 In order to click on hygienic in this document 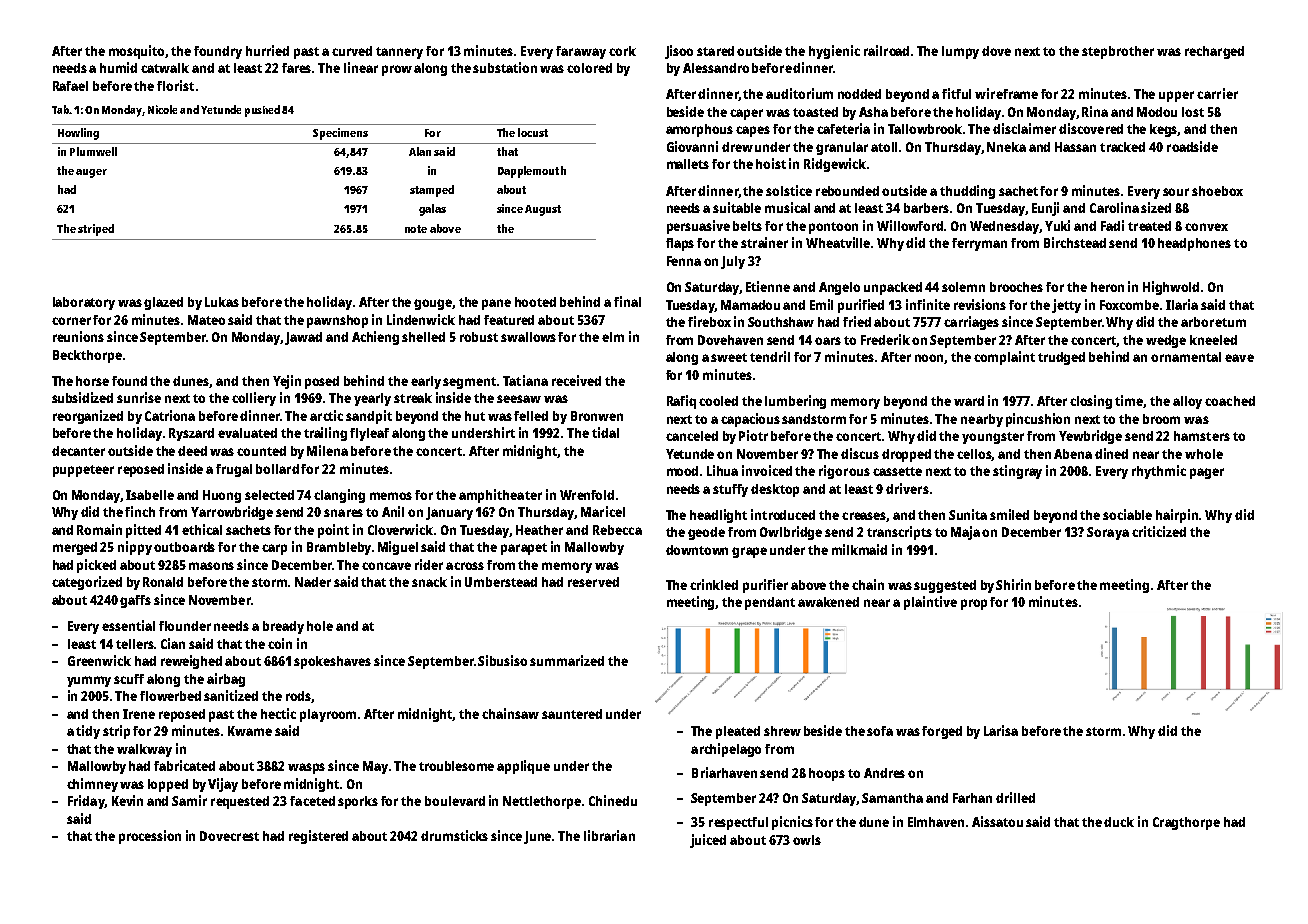, I will do `click(834, 52)`.
